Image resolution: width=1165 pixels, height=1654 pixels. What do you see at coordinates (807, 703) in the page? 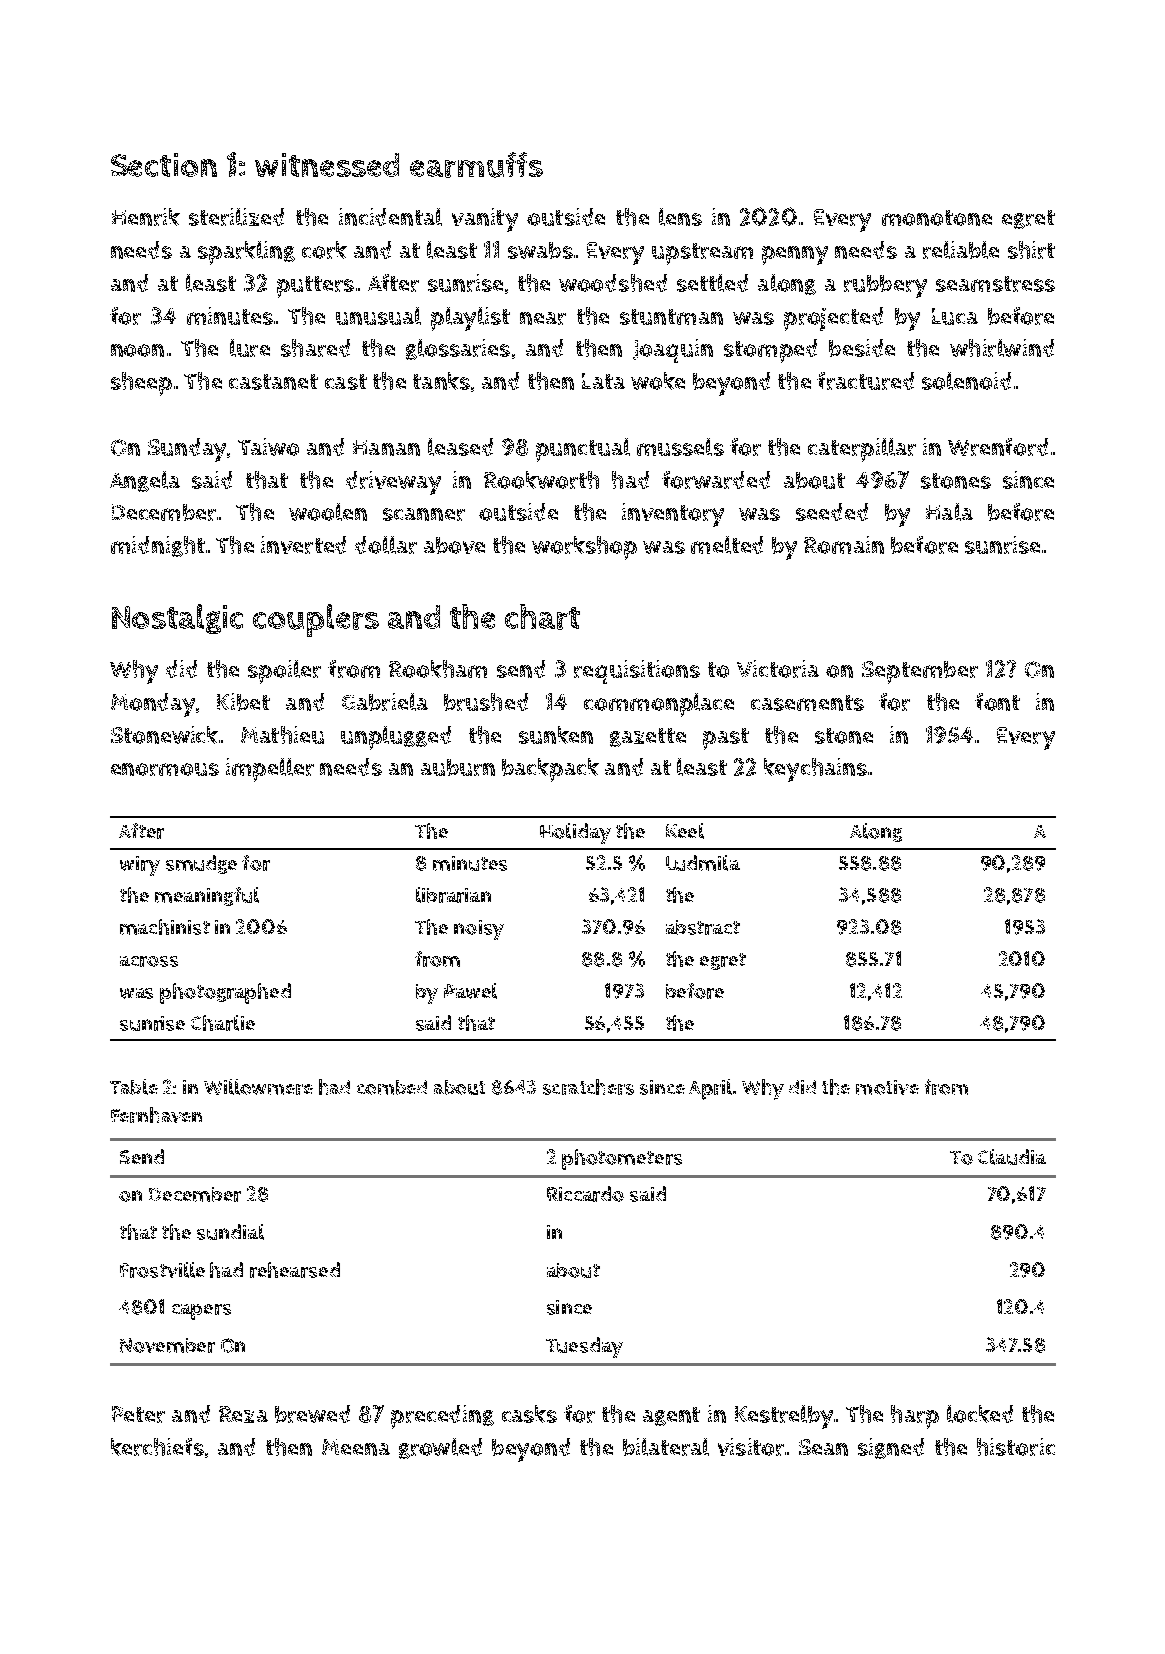
I see `casements` at bounding box center [807, 703].
